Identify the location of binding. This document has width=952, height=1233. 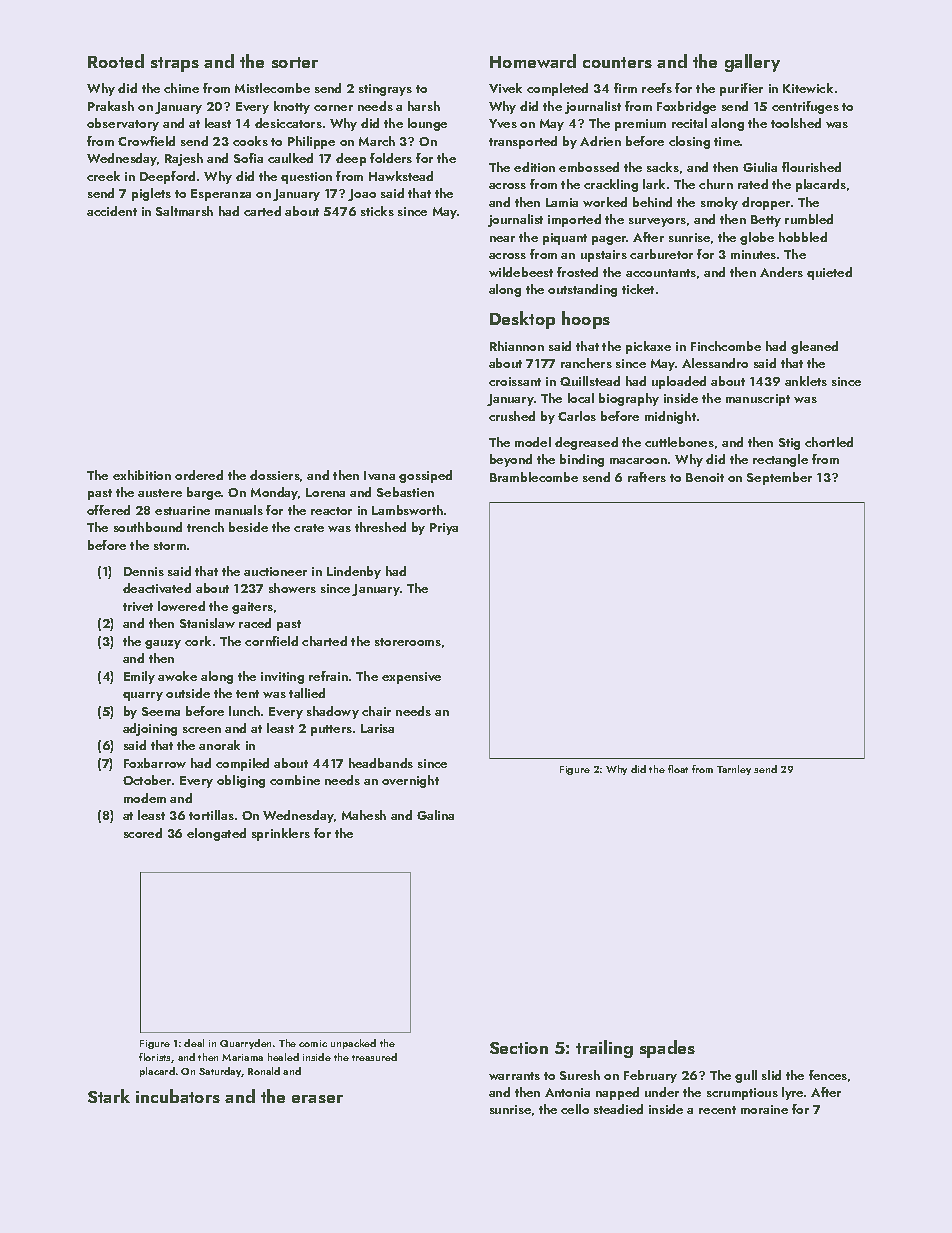
(582, 460).
